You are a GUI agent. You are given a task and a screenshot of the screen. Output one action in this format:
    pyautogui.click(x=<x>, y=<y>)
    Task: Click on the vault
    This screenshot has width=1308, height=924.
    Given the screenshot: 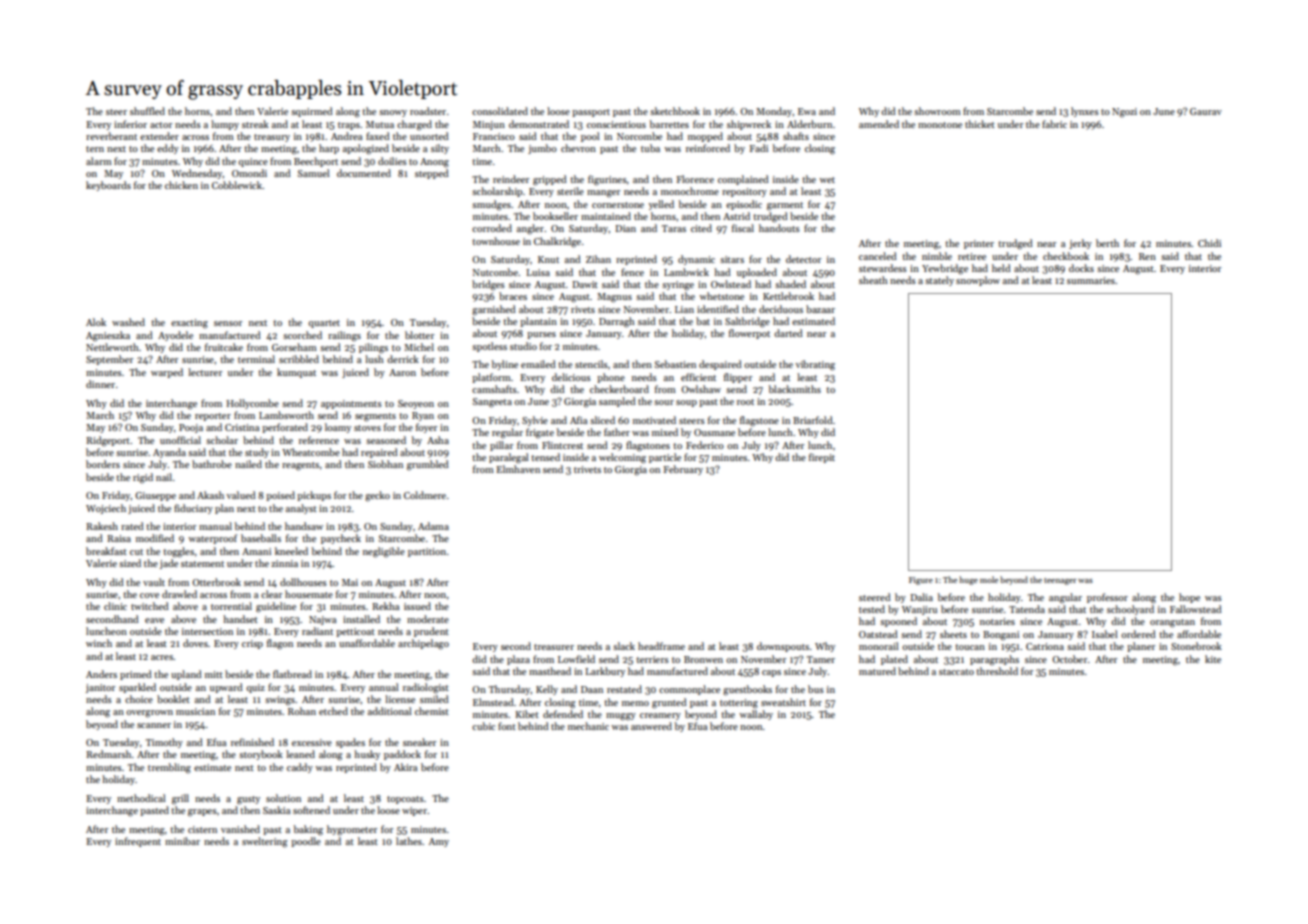 What is the action you would take?
    pyautogui.click(x=154, y=582)
